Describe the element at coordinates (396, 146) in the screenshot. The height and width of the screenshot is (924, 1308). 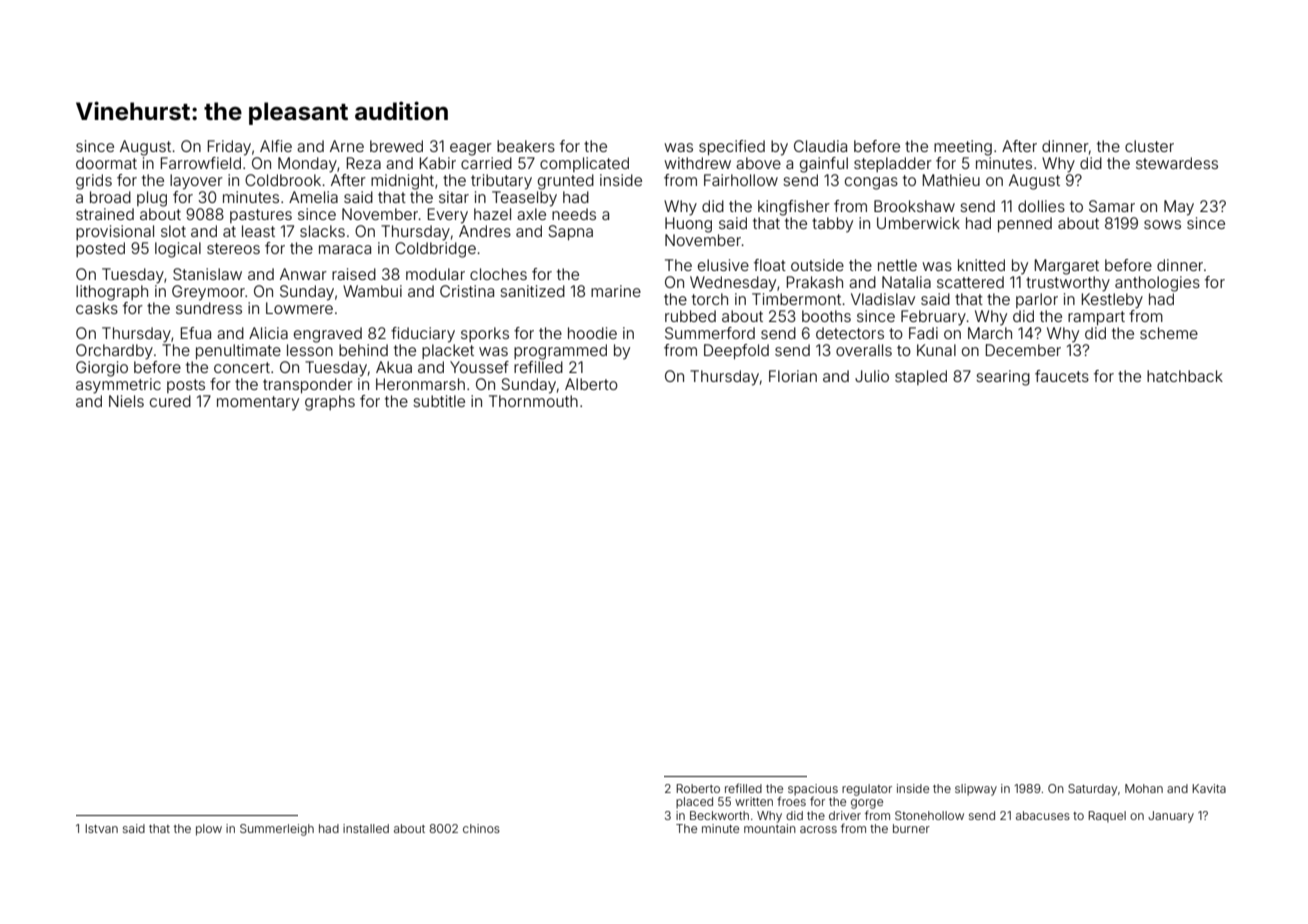
I see `brewed` at that location.
